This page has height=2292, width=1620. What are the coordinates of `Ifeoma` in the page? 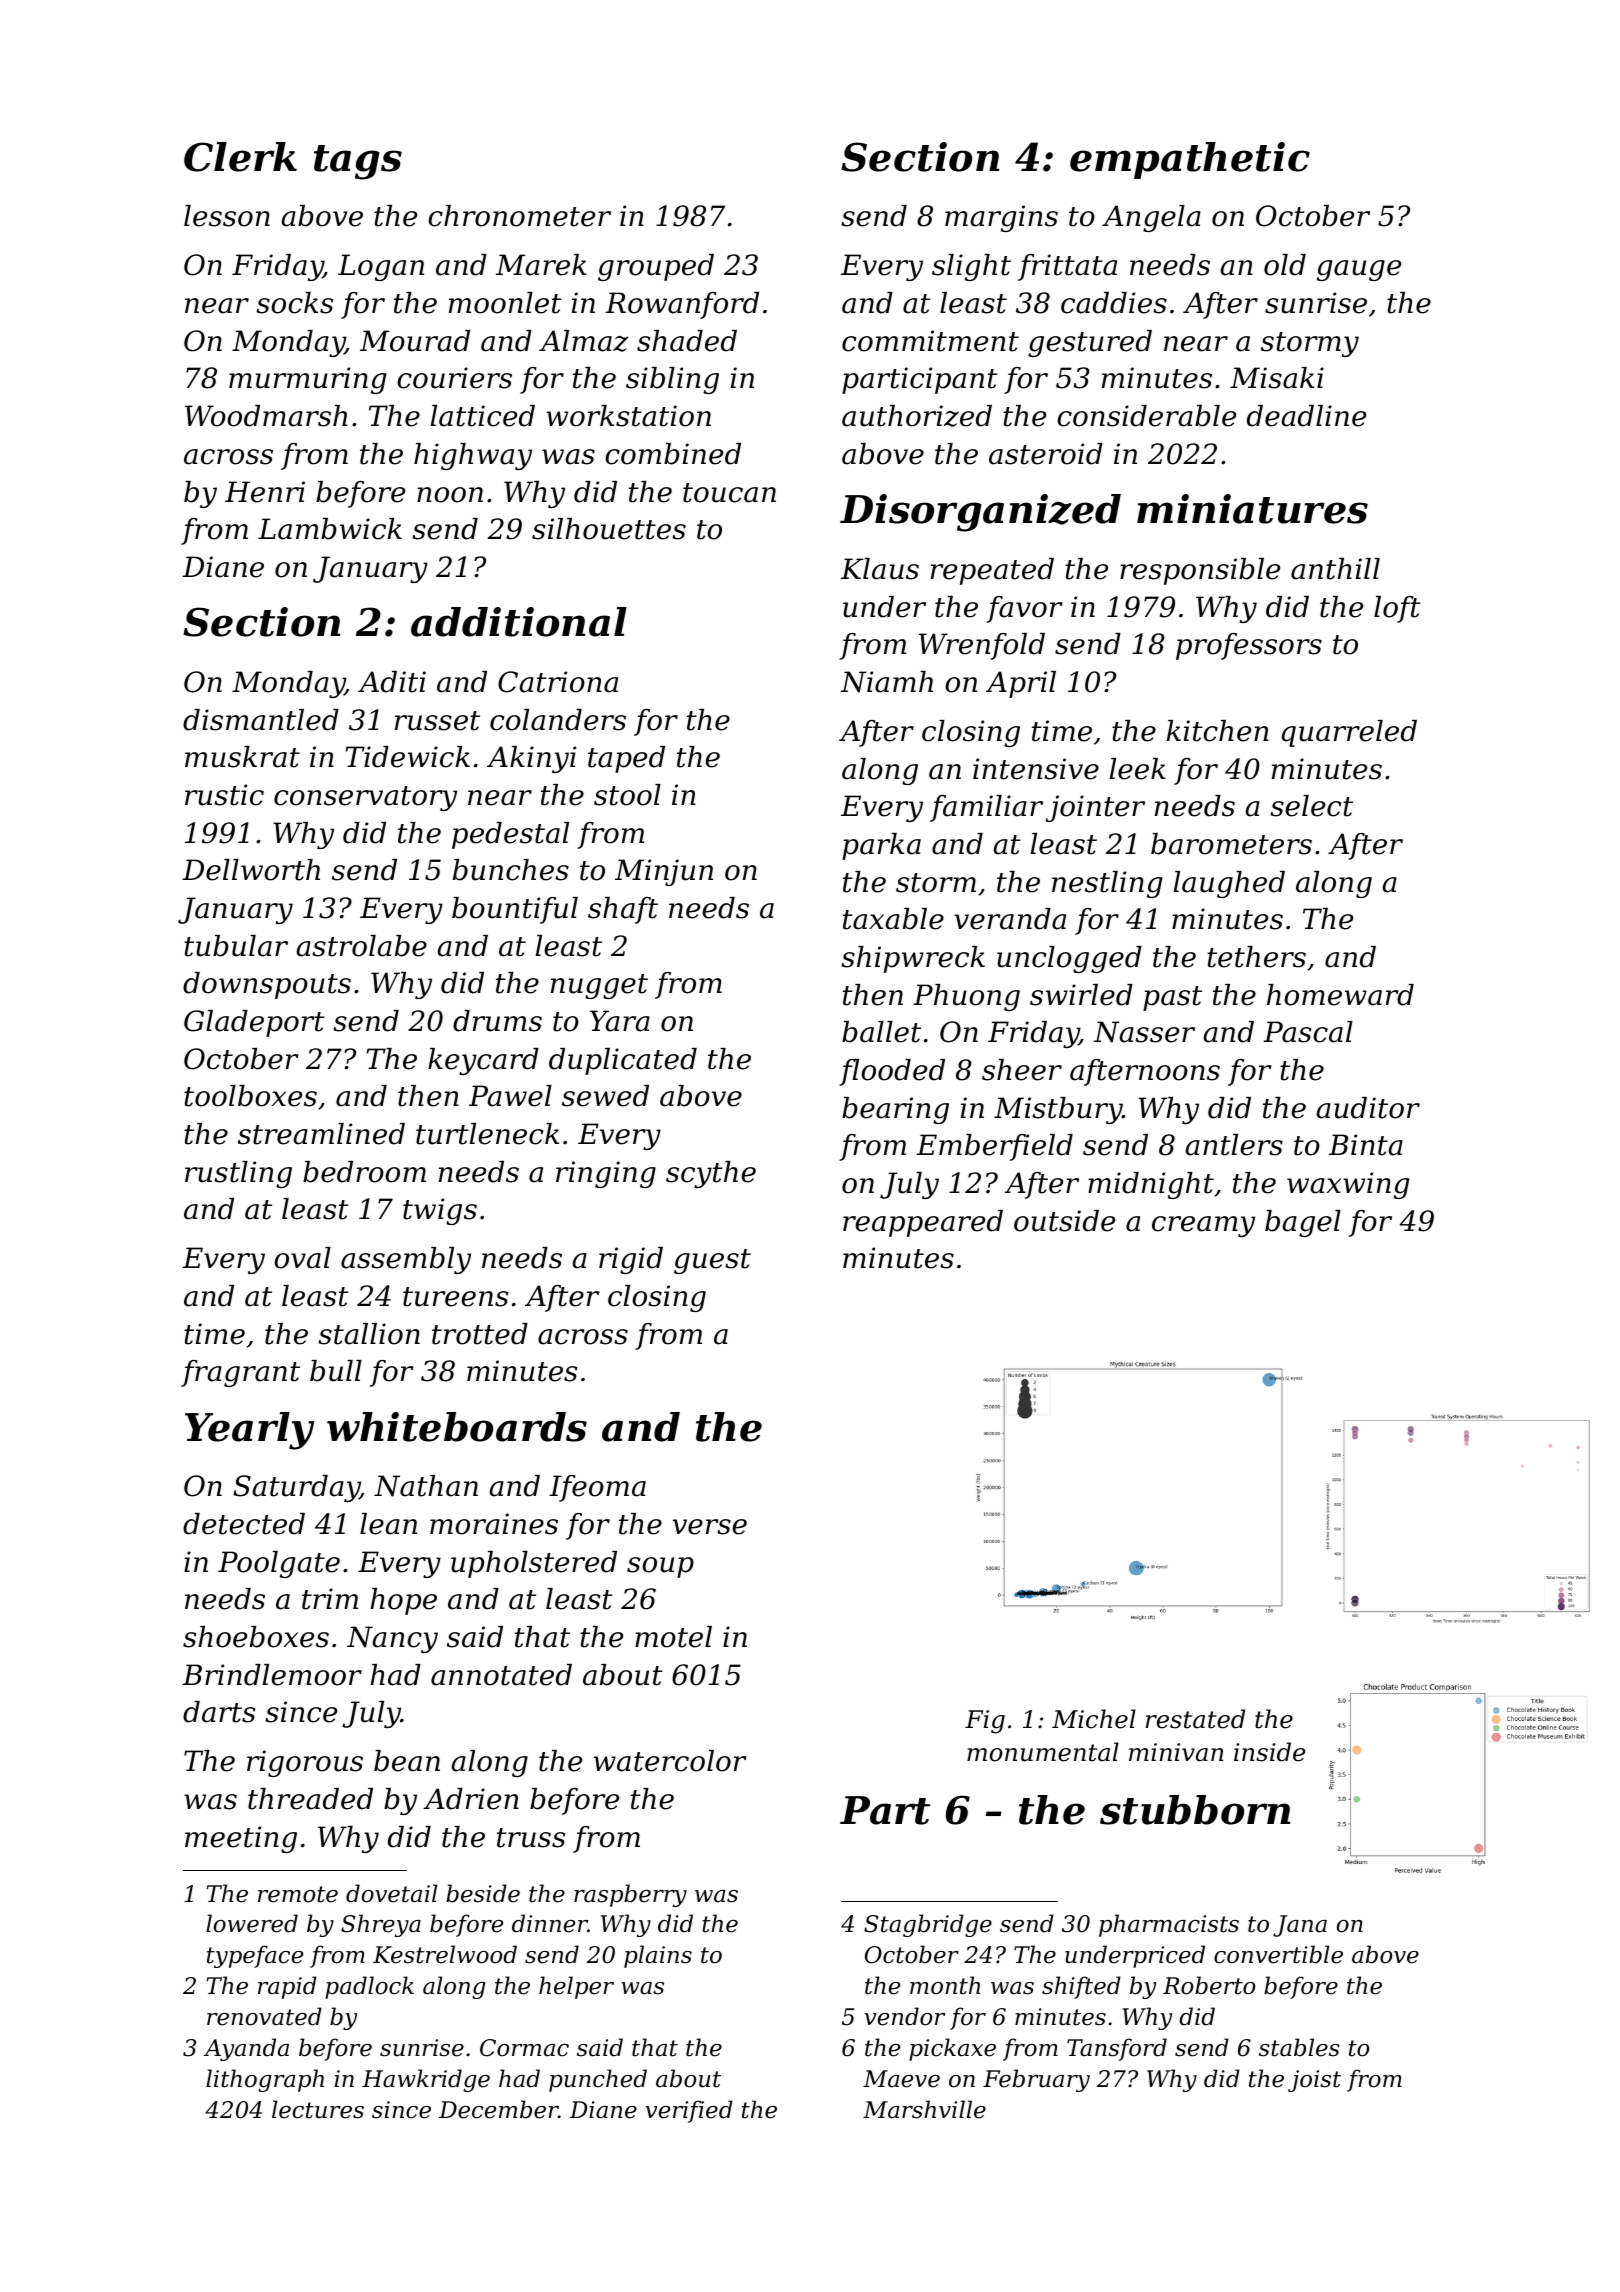 It's located at (597, 1488).
